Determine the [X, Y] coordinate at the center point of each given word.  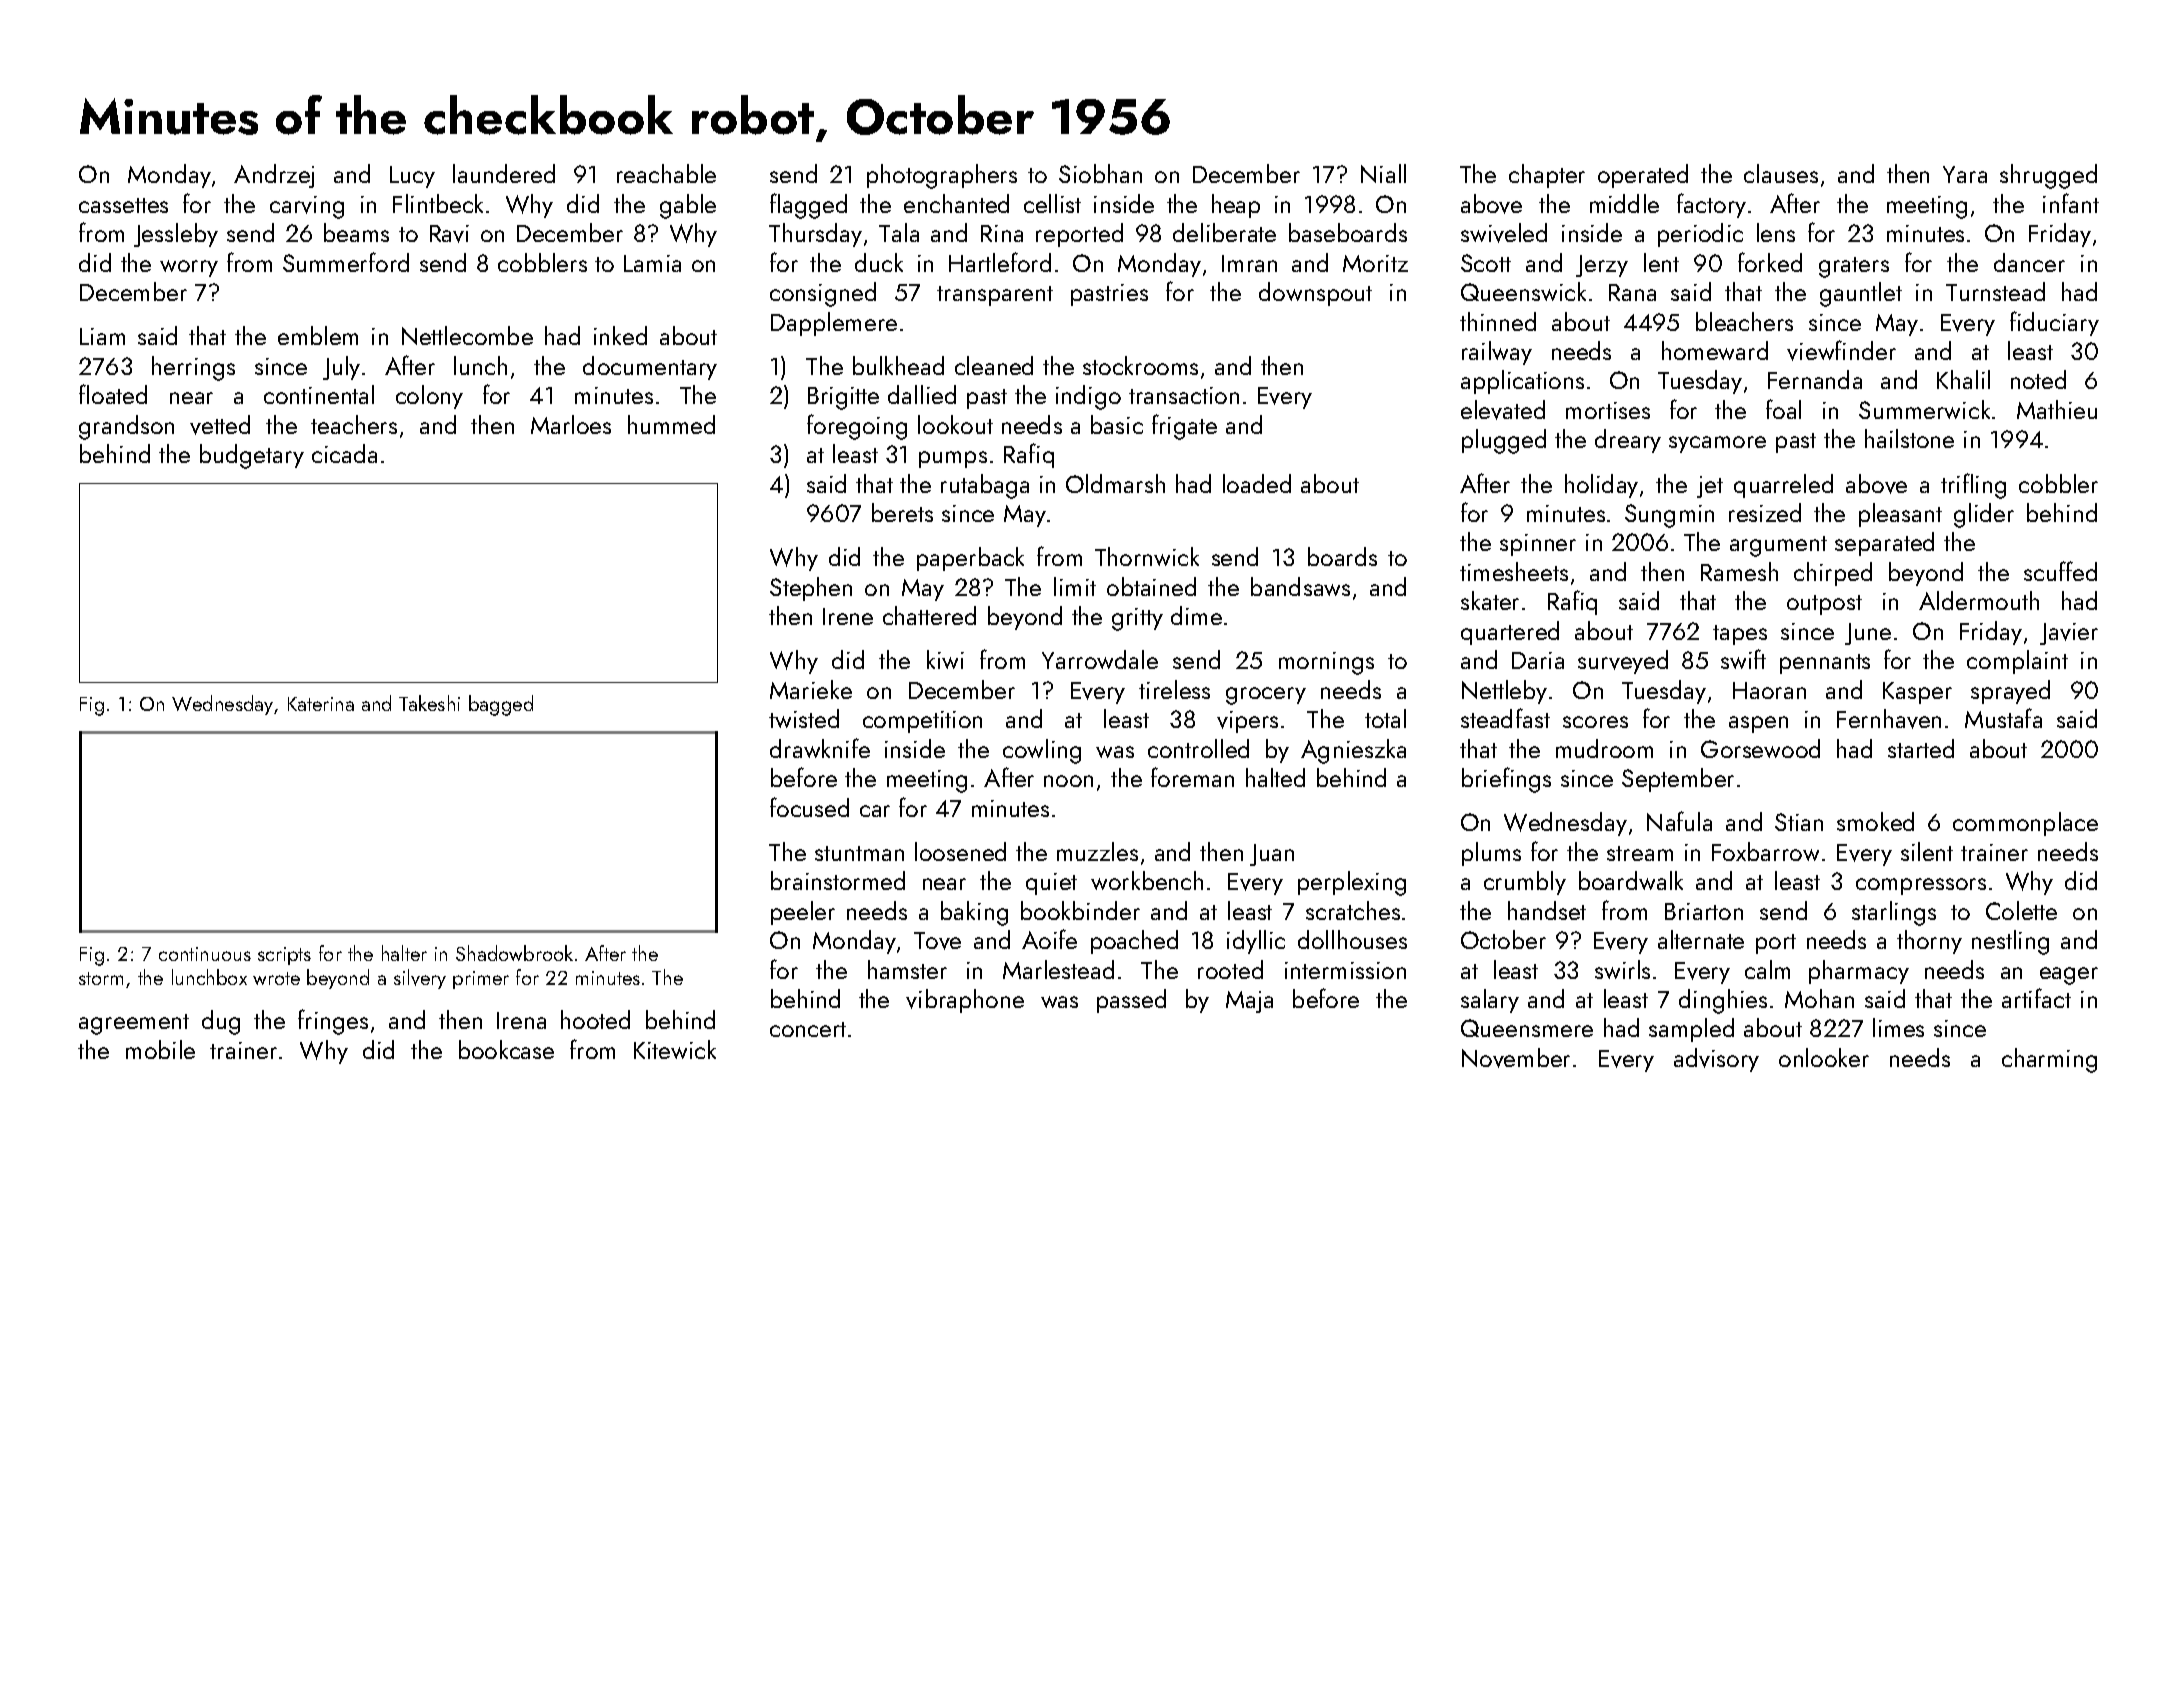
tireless [1174, 689]
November [1516, 1058]
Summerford [346, 262]
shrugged [2048, 176]
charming [2049, 1060]
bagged [501, 705]
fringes [333, 1022]
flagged [808, 206]
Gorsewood [1760, 748]
